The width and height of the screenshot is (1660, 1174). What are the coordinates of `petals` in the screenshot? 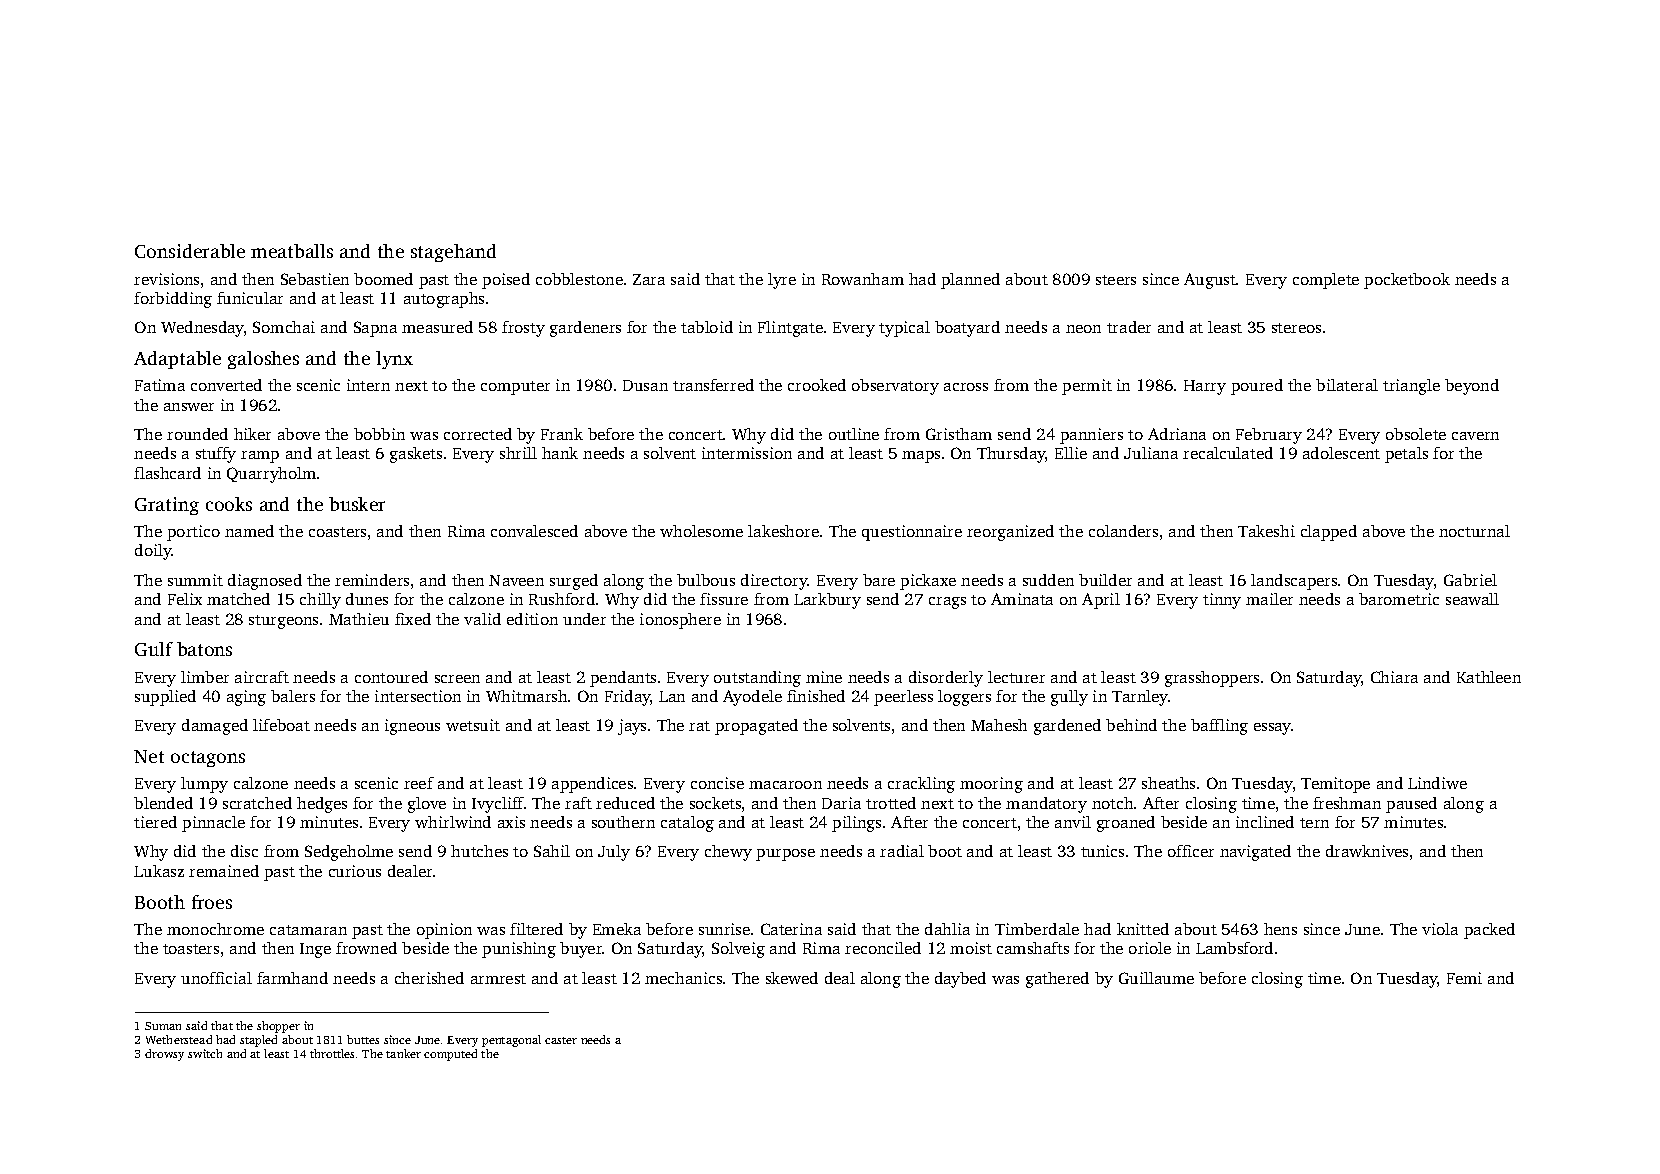 It's located at (1406, 455).
